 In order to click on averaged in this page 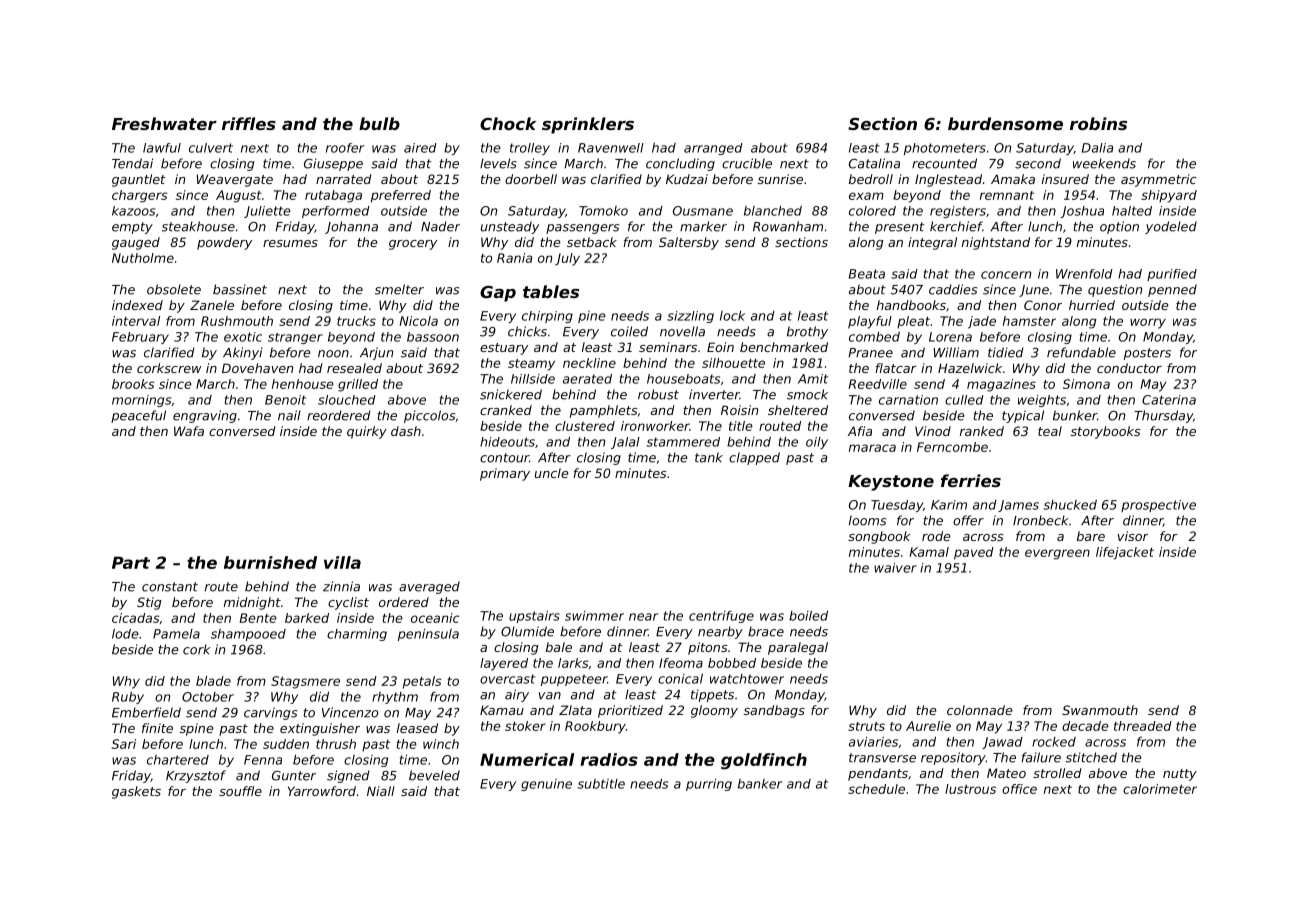, I will do `click(429, 587)`.
